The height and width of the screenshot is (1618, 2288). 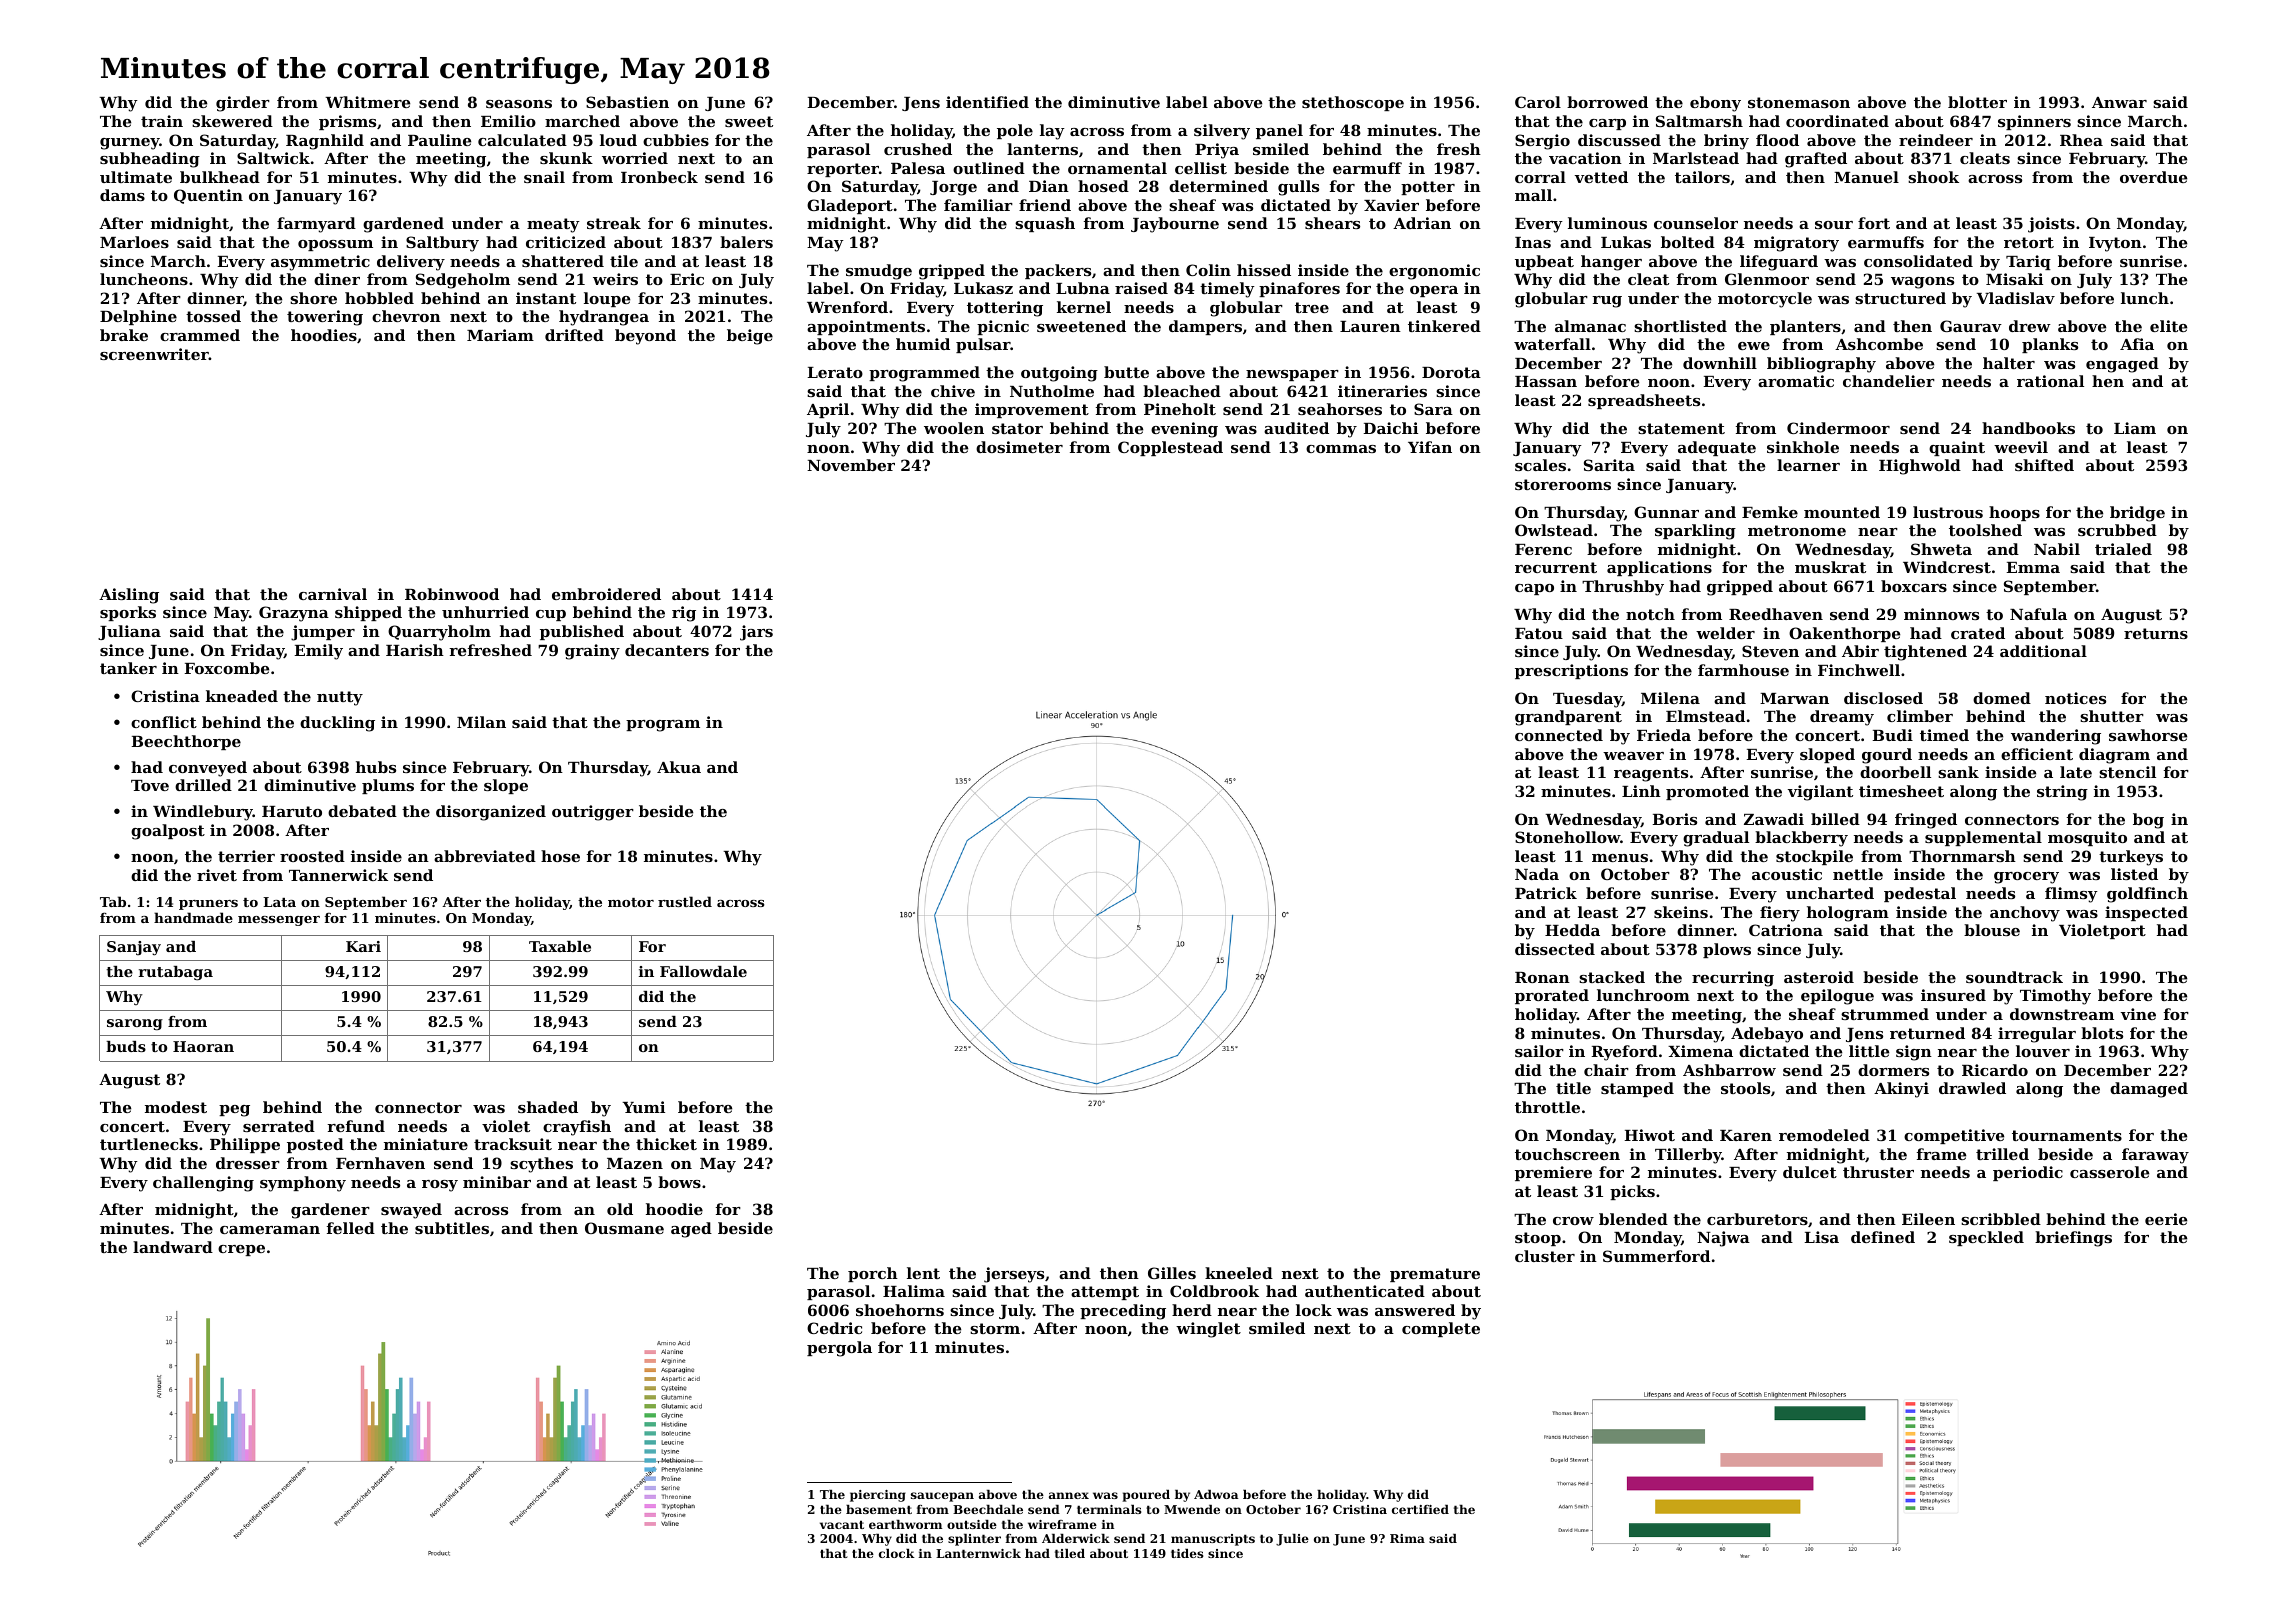 What do you see at coordinates (627, 102) in the screenshot?
I see `Sebastien` at bounding box center [627, 102].
